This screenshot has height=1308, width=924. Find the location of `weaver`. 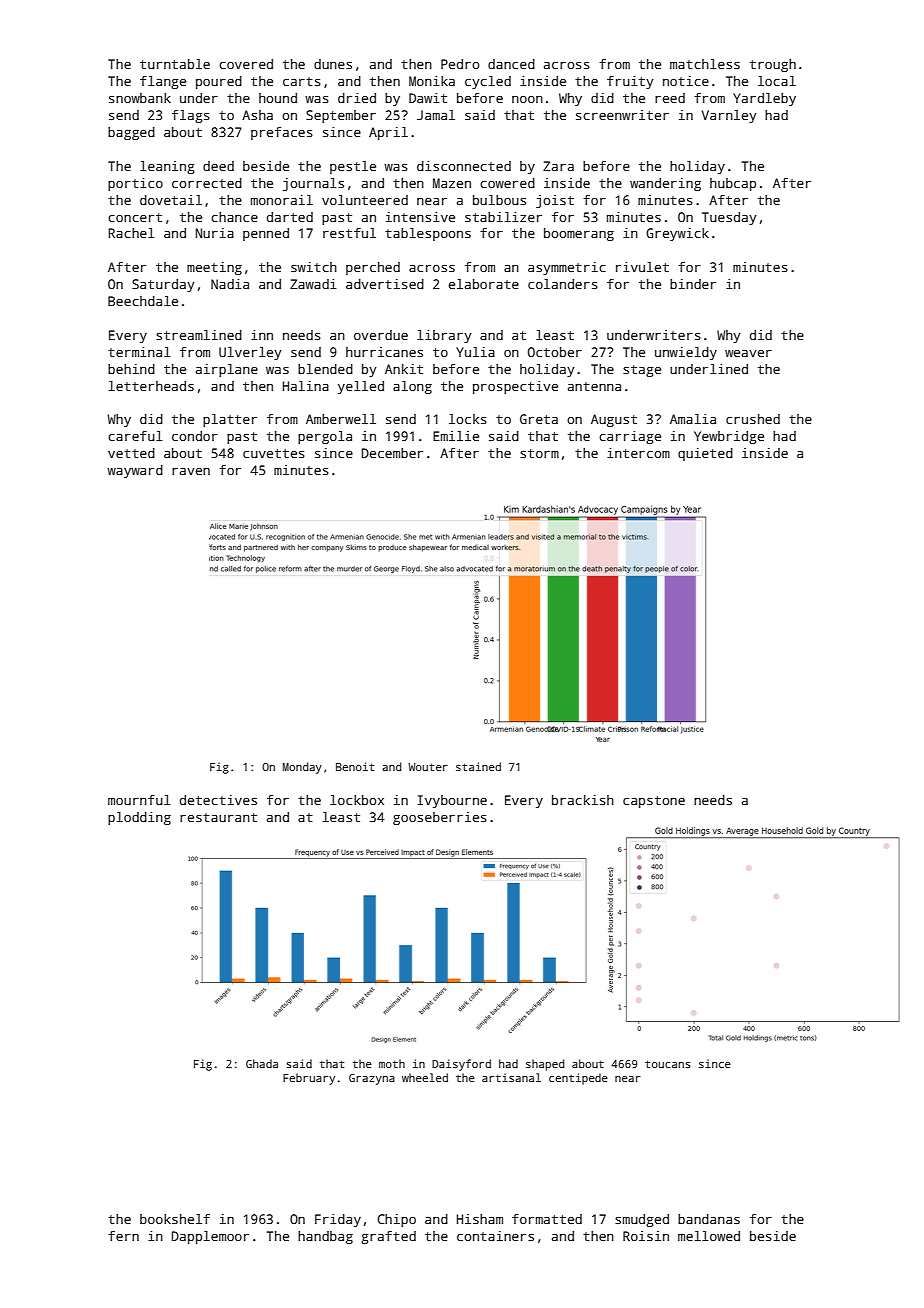

weaver is located at coordinates (748, 353).
